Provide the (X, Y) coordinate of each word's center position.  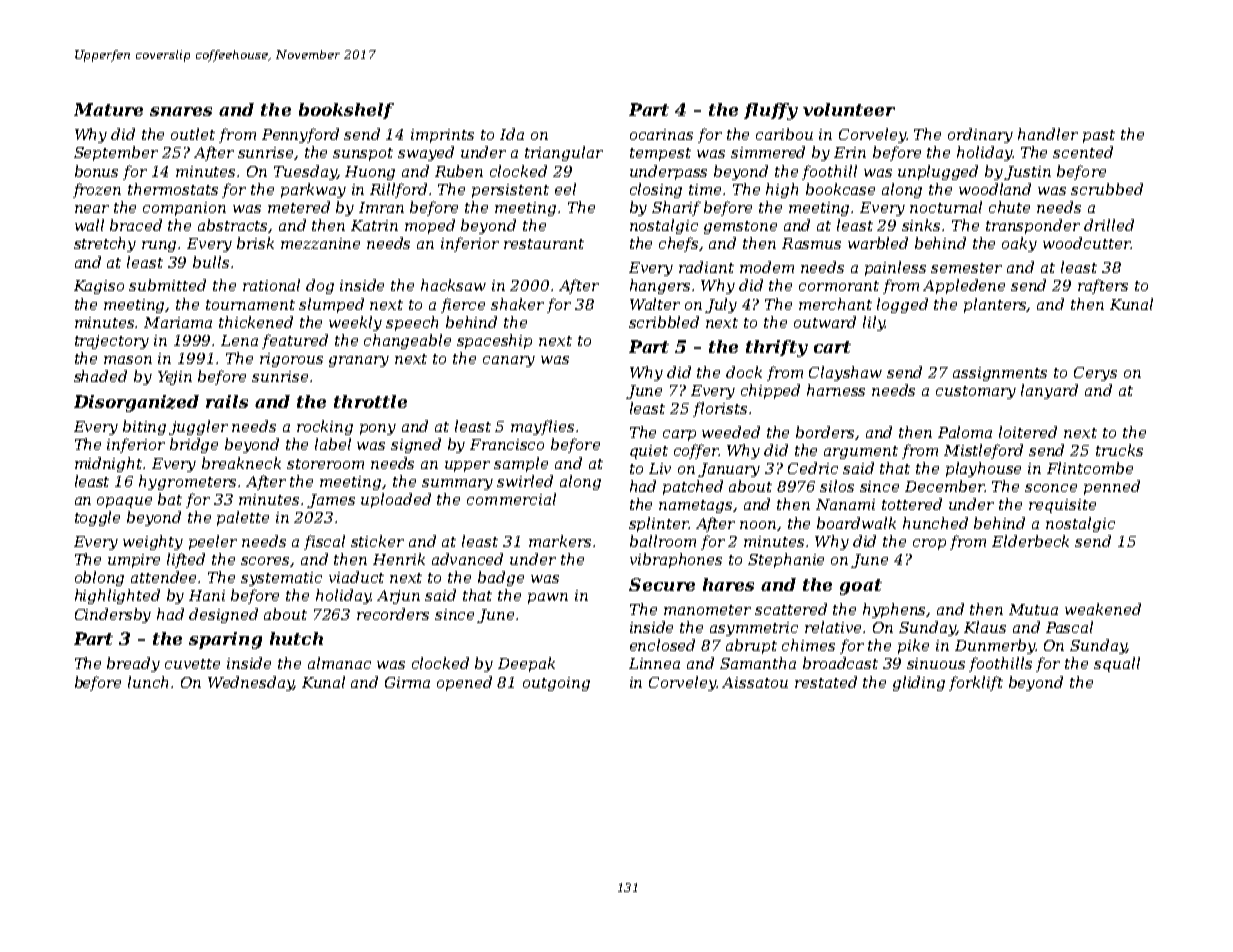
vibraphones (676, 560)
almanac (339, 663)
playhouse (983, 469)
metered (299, 207)
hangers (660, 286)
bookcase (840, 189)
